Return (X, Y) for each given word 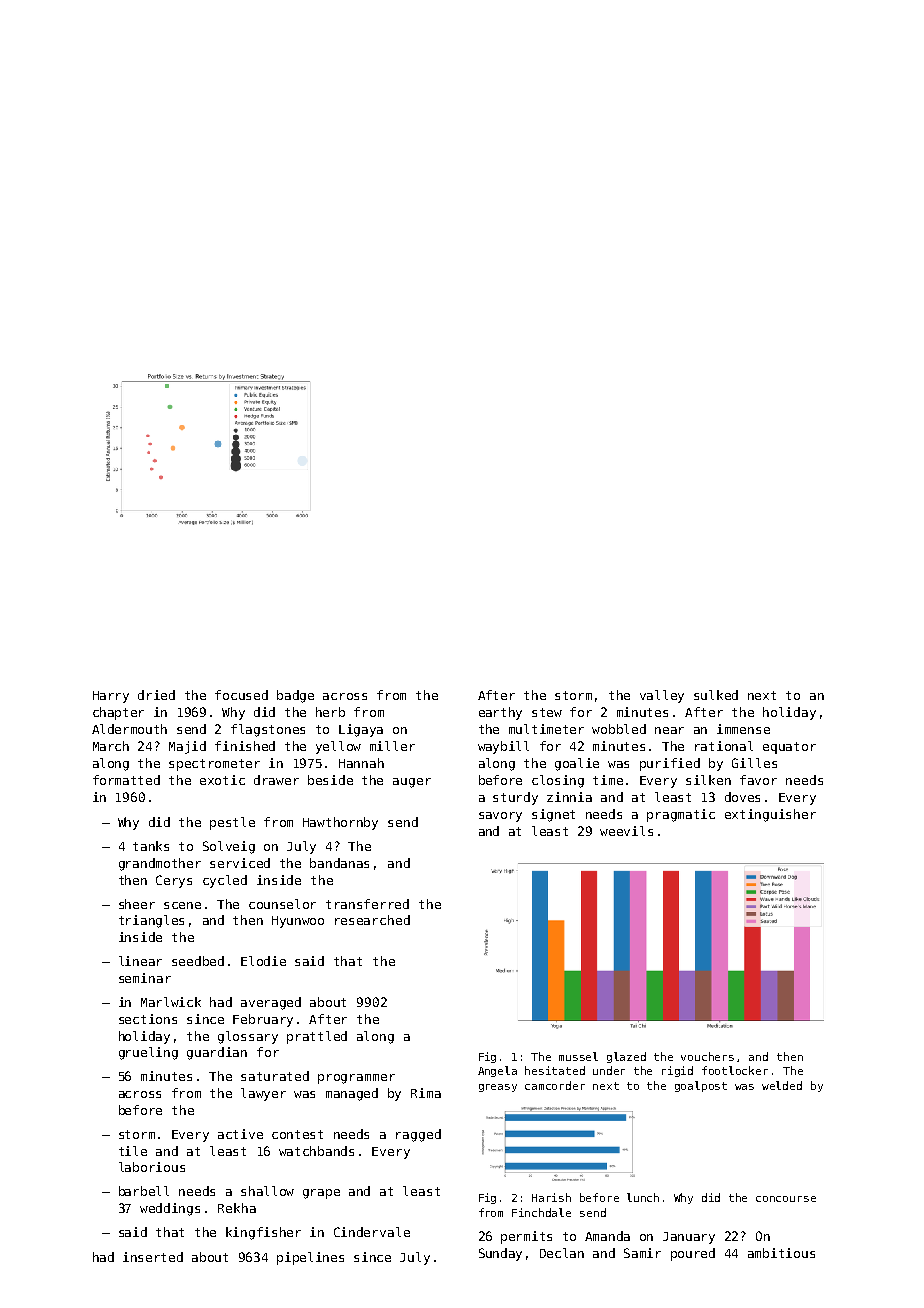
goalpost (701, 1086)
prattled (317, 1037)
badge (295, 696)
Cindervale (372, 1232)
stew (547, 712)
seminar (145, 978)
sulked (716, 695)
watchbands (316, 1151)
